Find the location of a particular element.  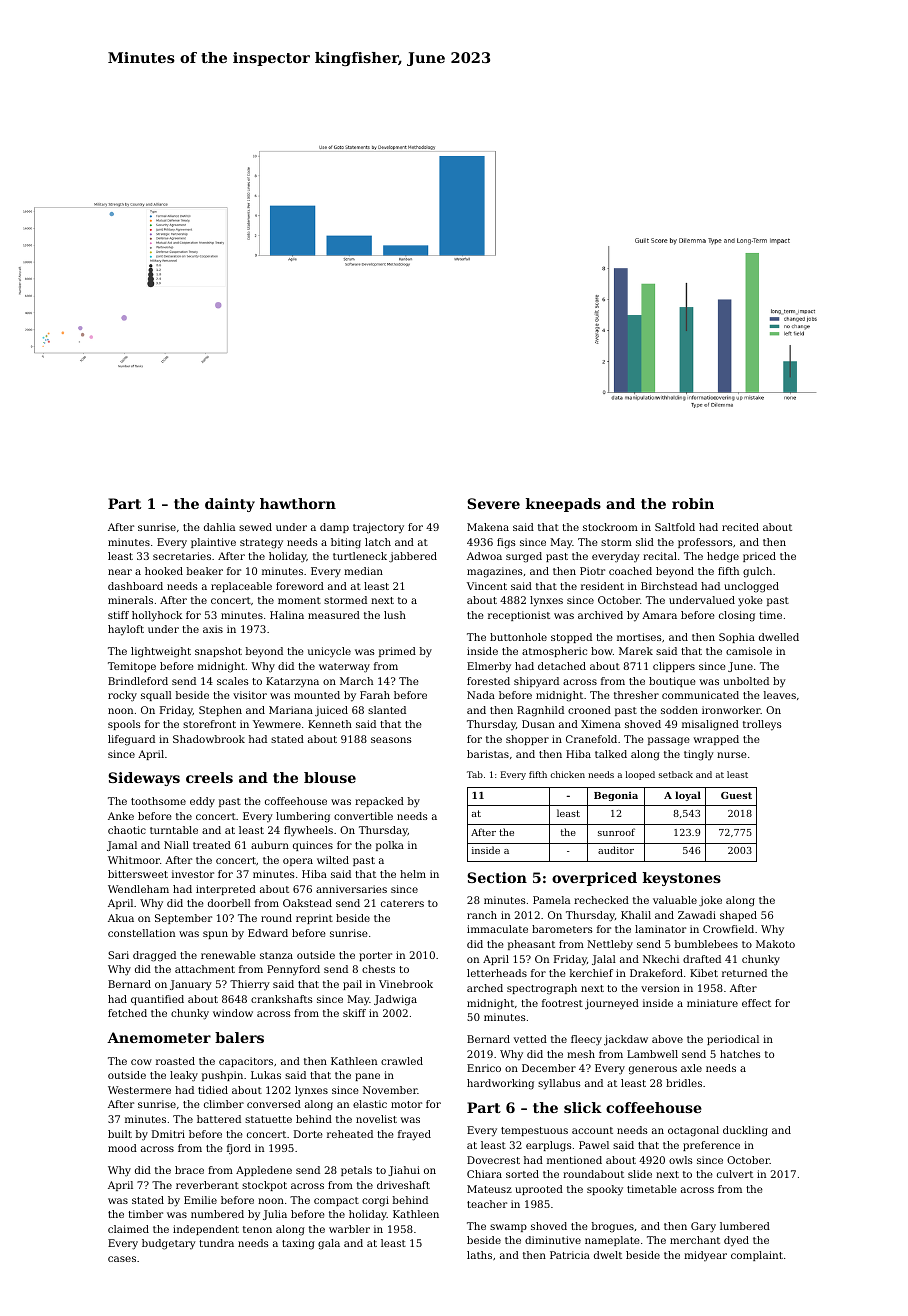

leaves is located at coordinates (780, 695).
